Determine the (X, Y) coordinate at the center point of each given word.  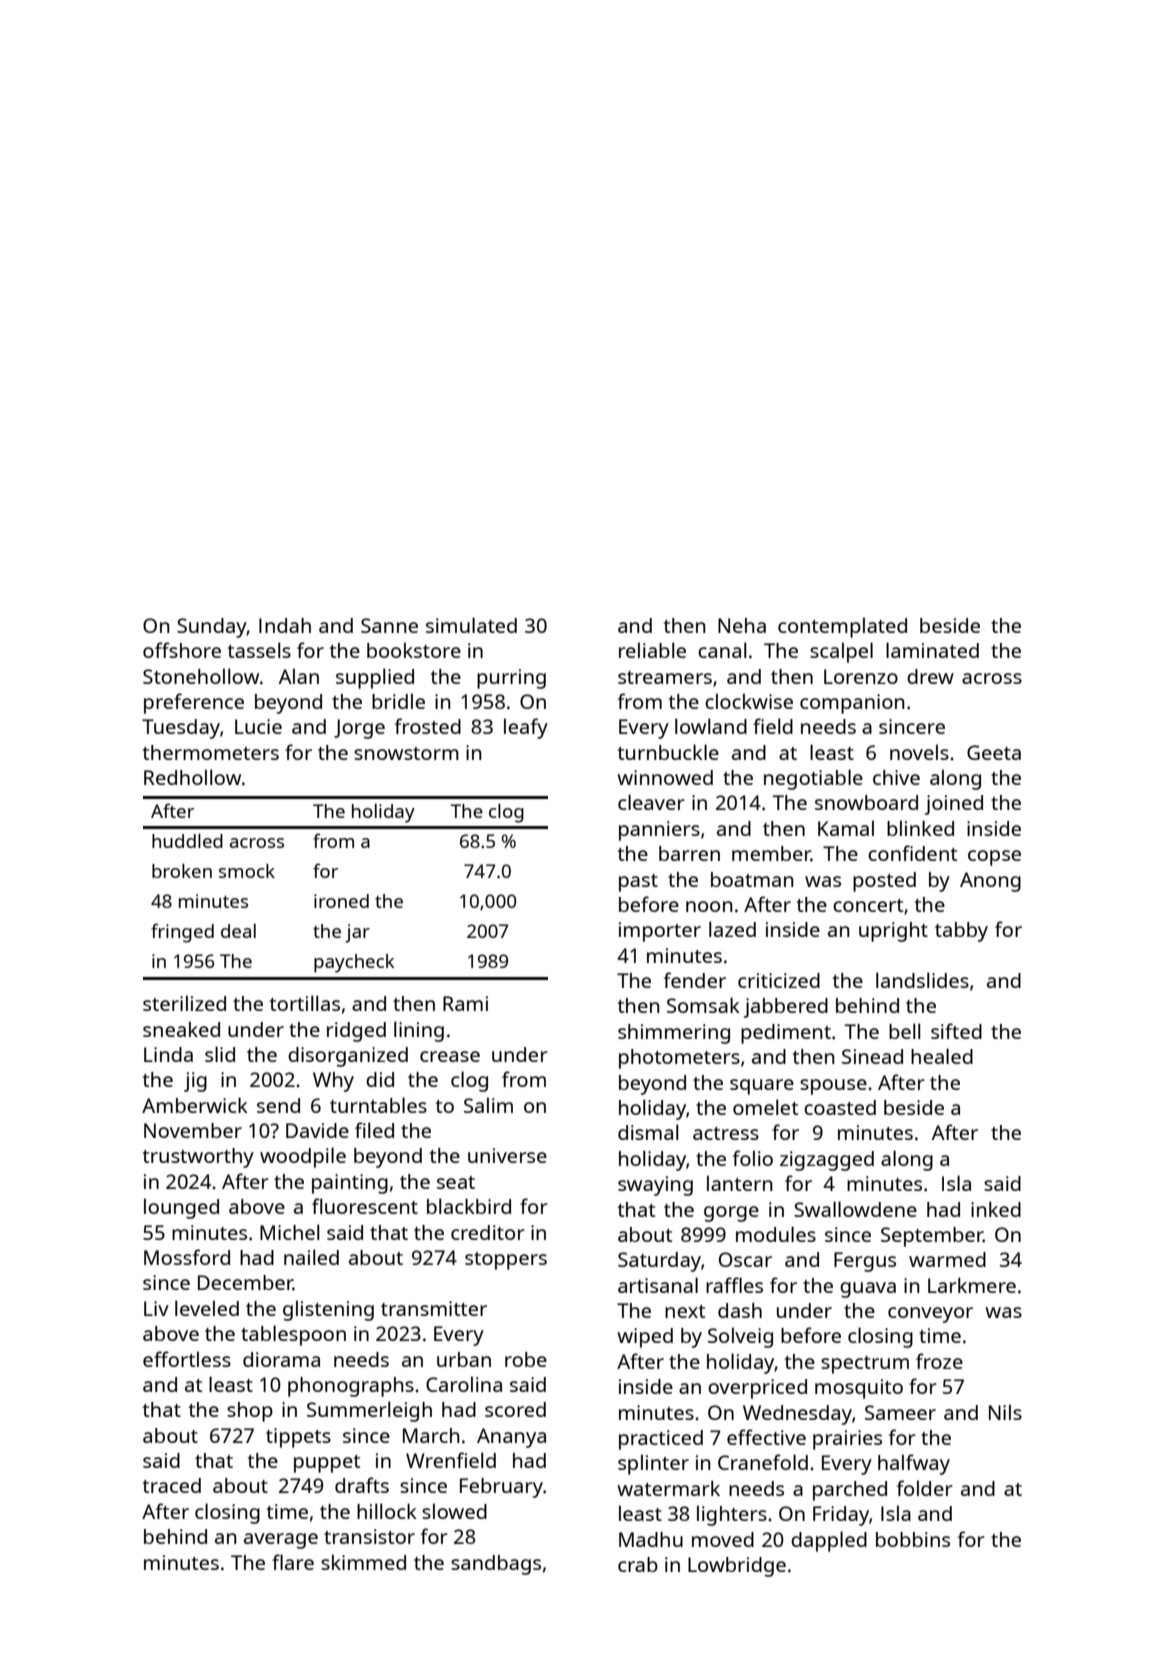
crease (450, 1056)
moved (723, 1539)
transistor (369, 1536)
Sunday (212, 628)
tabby (961, 932)
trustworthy (198, 1158)
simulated (471, 625)
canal (722, 650)
